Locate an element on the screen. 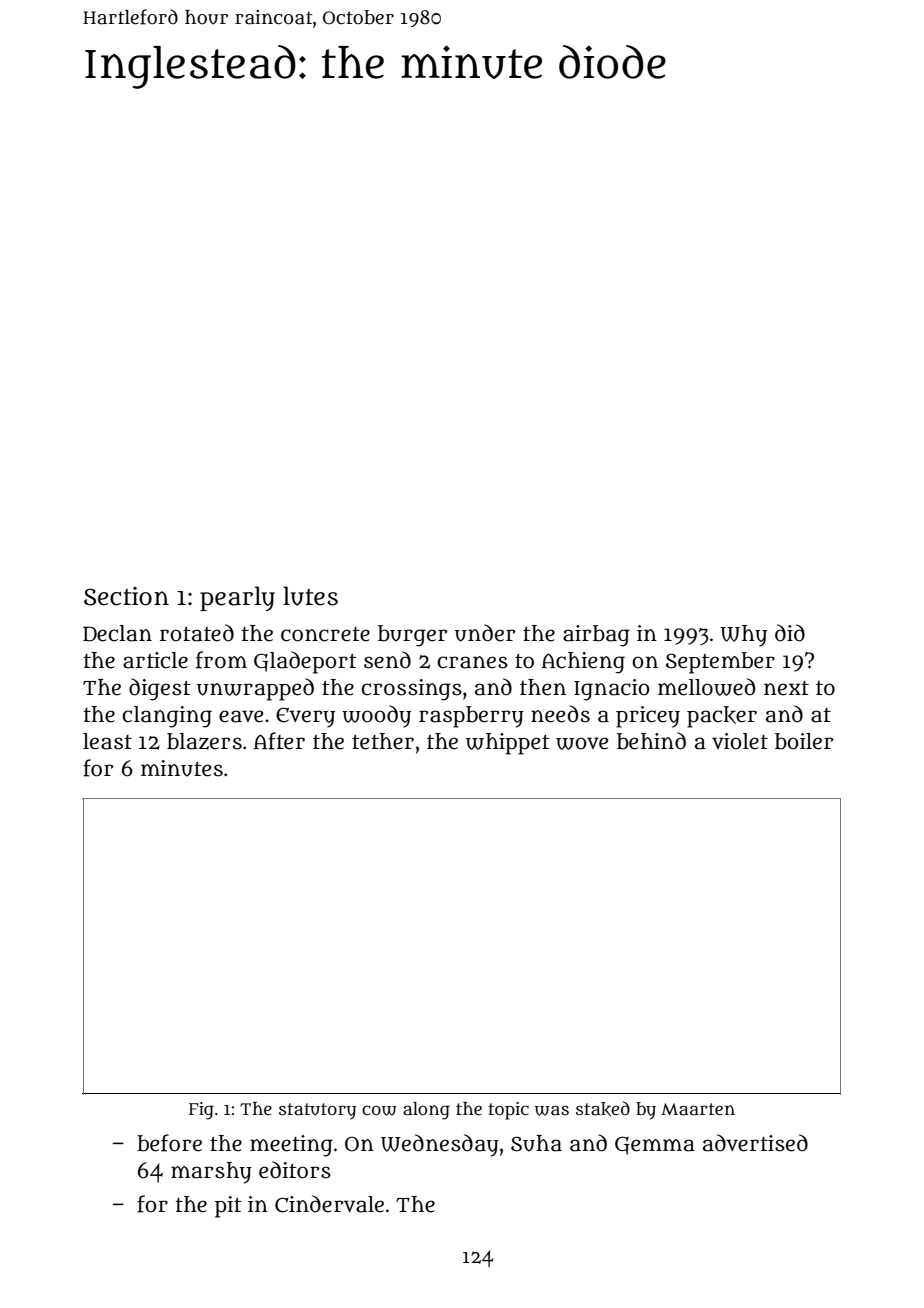 This screenshot has height=1308, width=924. boiler is located at coordinates (804, 741).
